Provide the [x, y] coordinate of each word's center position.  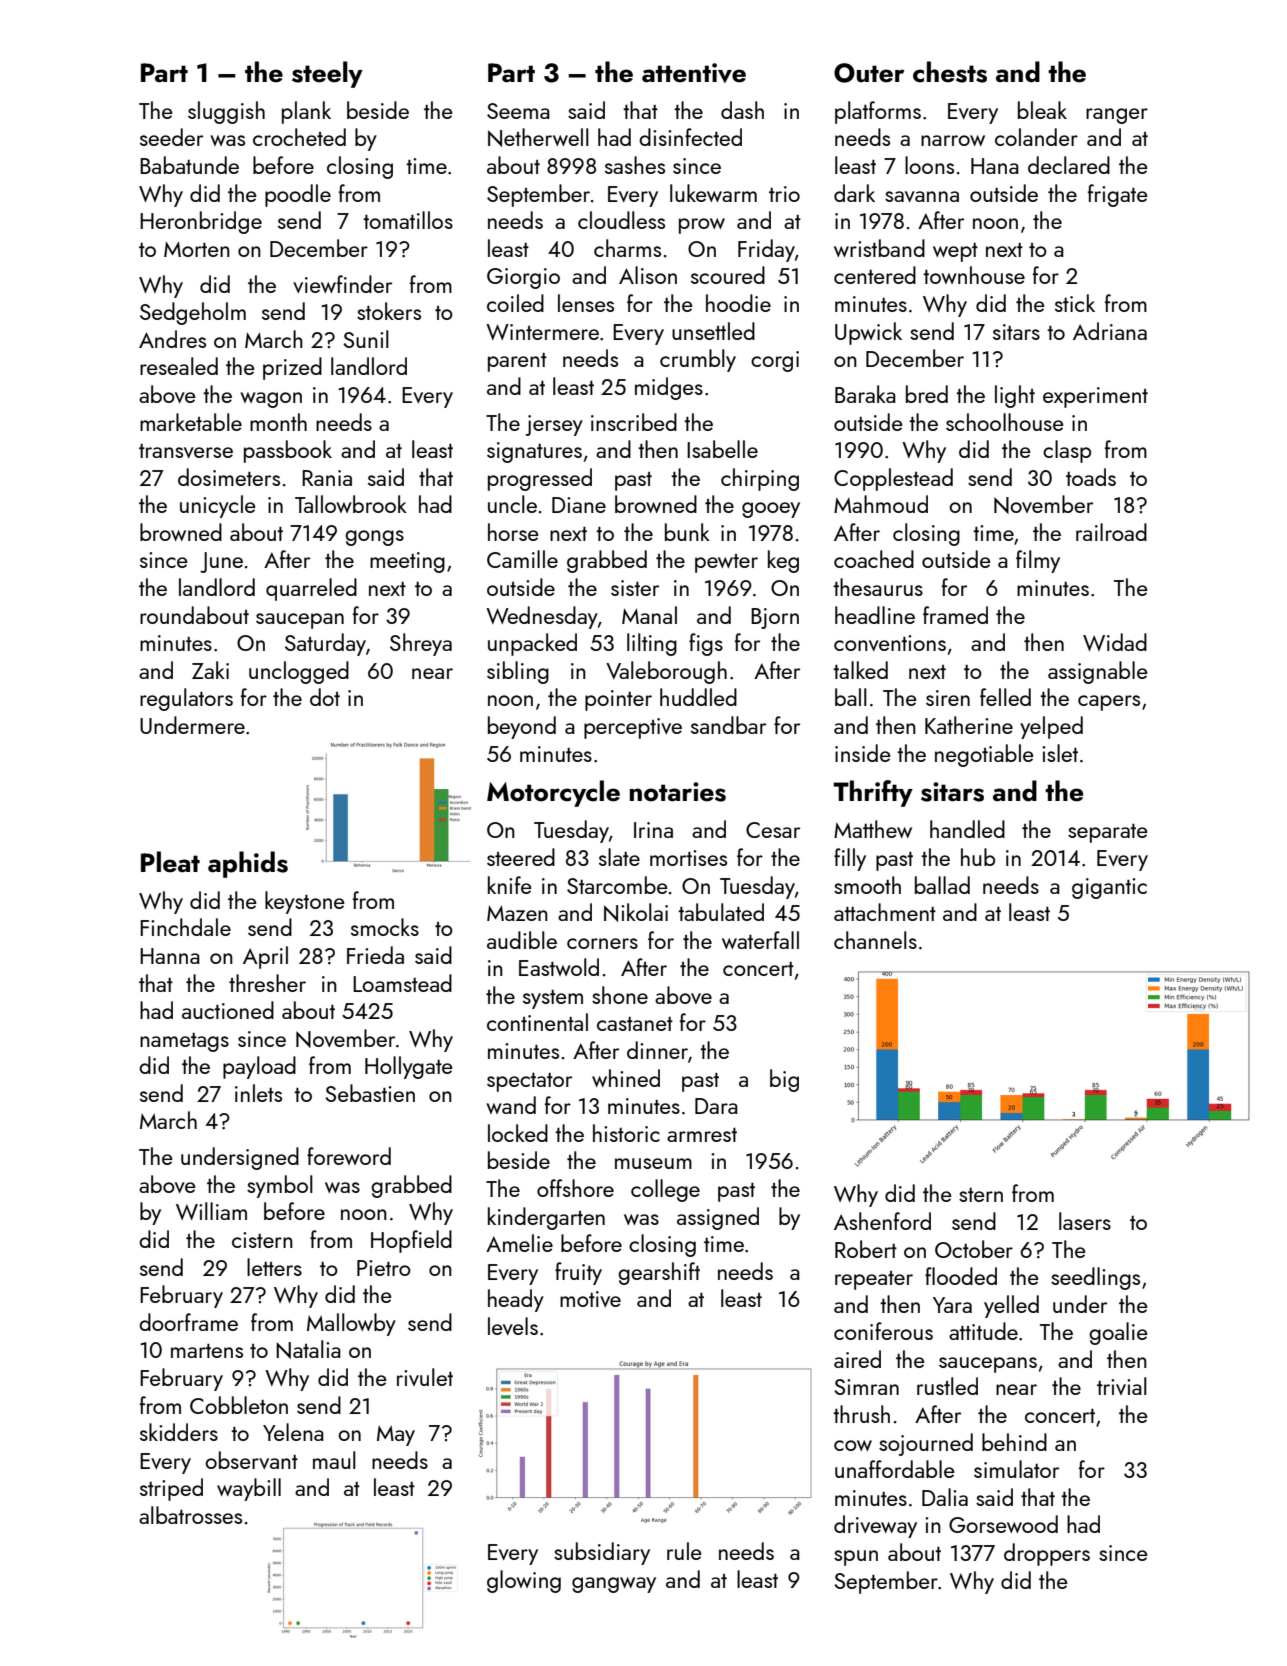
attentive [694, 73]
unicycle [218, 506]
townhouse [974, 275]
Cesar [773, 830]
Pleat [170, 862]
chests [950, 72]
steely [327, 74]
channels [875, 940]
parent [517, 362]
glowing [524, 1581]
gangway [614, 1585]
